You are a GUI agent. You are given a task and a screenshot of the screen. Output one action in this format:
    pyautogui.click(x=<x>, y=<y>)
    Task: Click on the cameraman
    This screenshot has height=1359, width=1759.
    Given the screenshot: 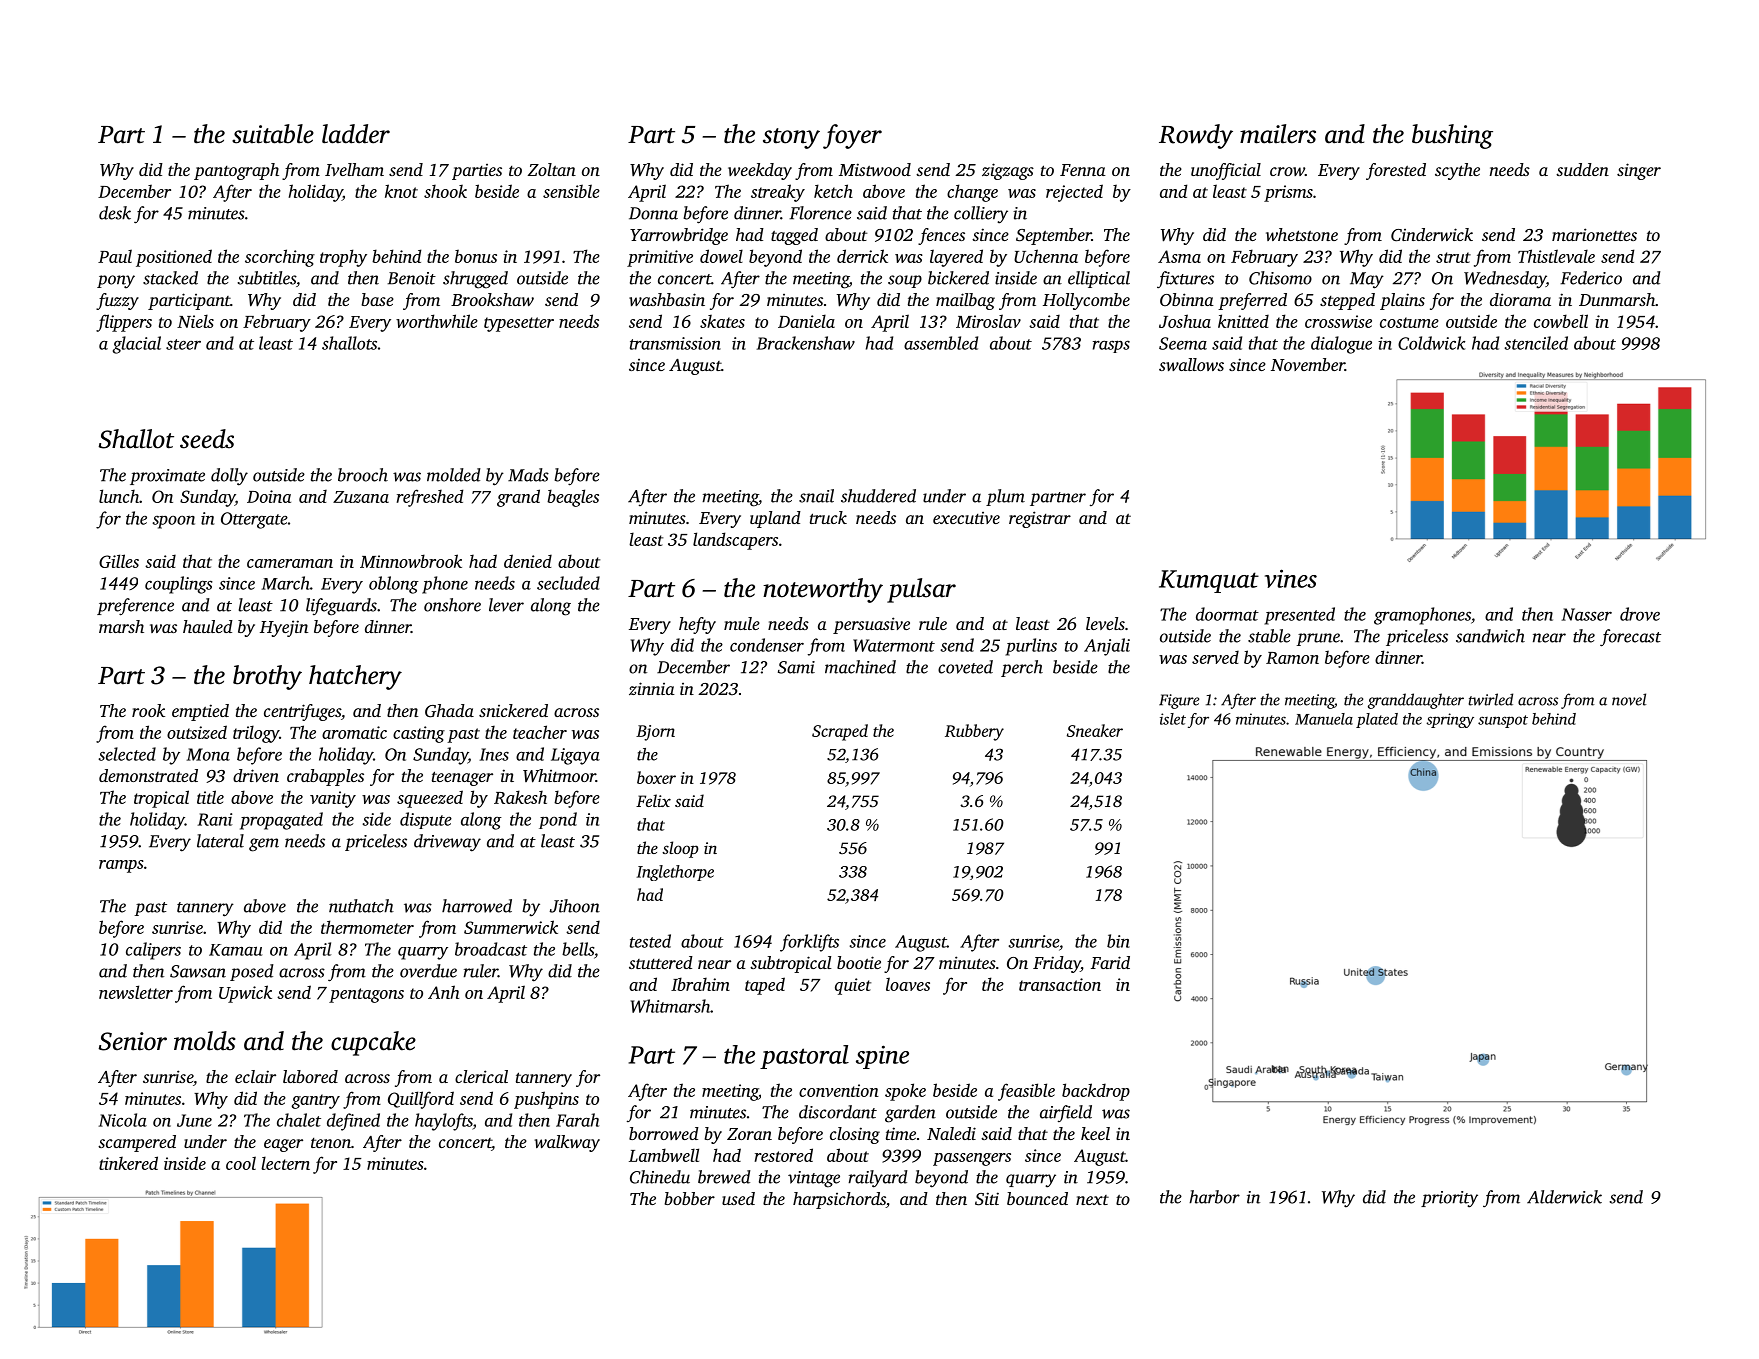 What is the action you would take?
    pyautogui.click(x=290, y=563)
